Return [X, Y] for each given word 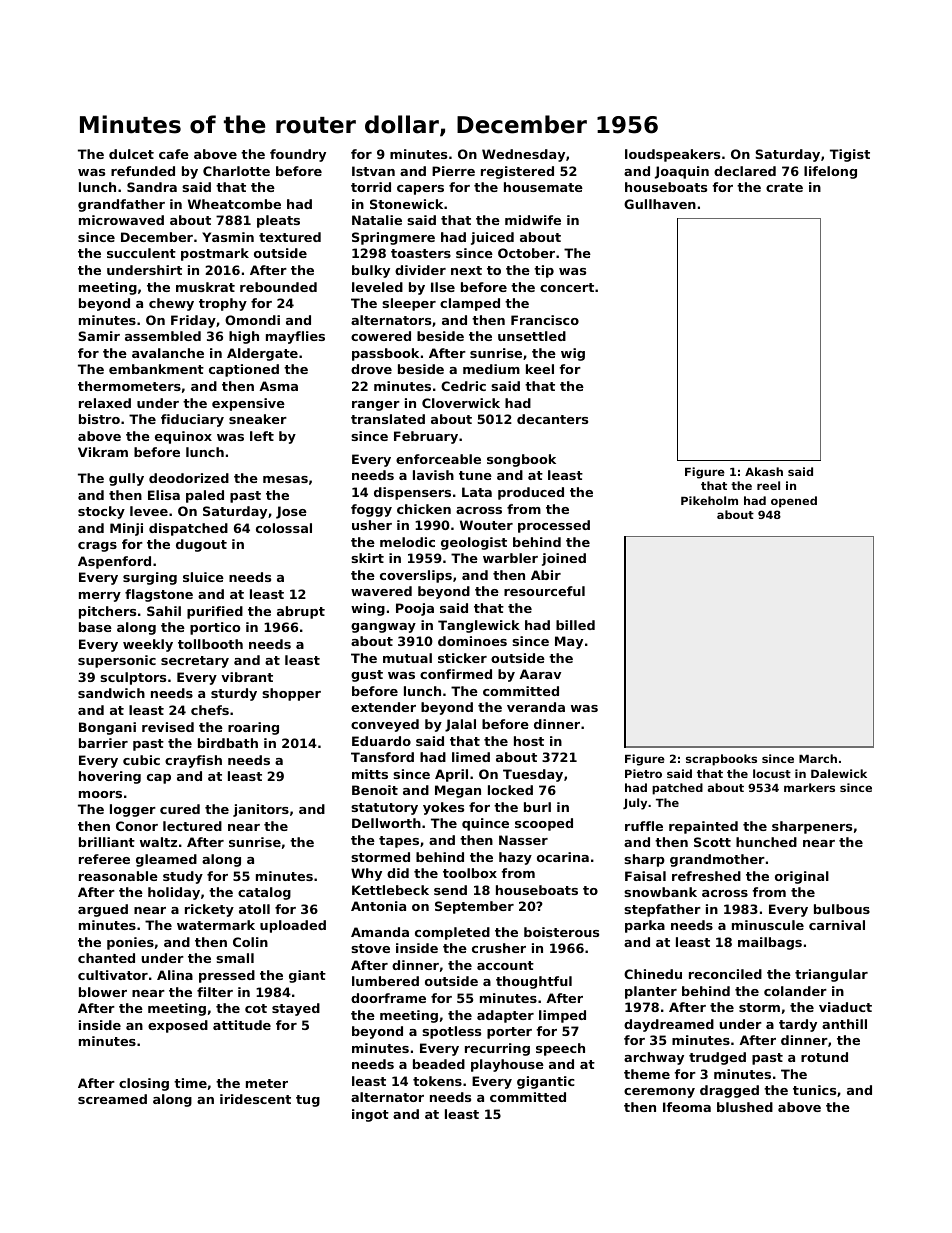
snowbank [660, 892]
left [262, 436]
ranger [376, 406]
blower [103, 992]
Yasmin [228, 237]
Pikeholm [709, 500]
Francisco [545, 320]
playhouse [507, 1065]
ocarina [563, 857]
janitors [261, 810]
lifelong [830, 172]
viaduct [845, 1007]
